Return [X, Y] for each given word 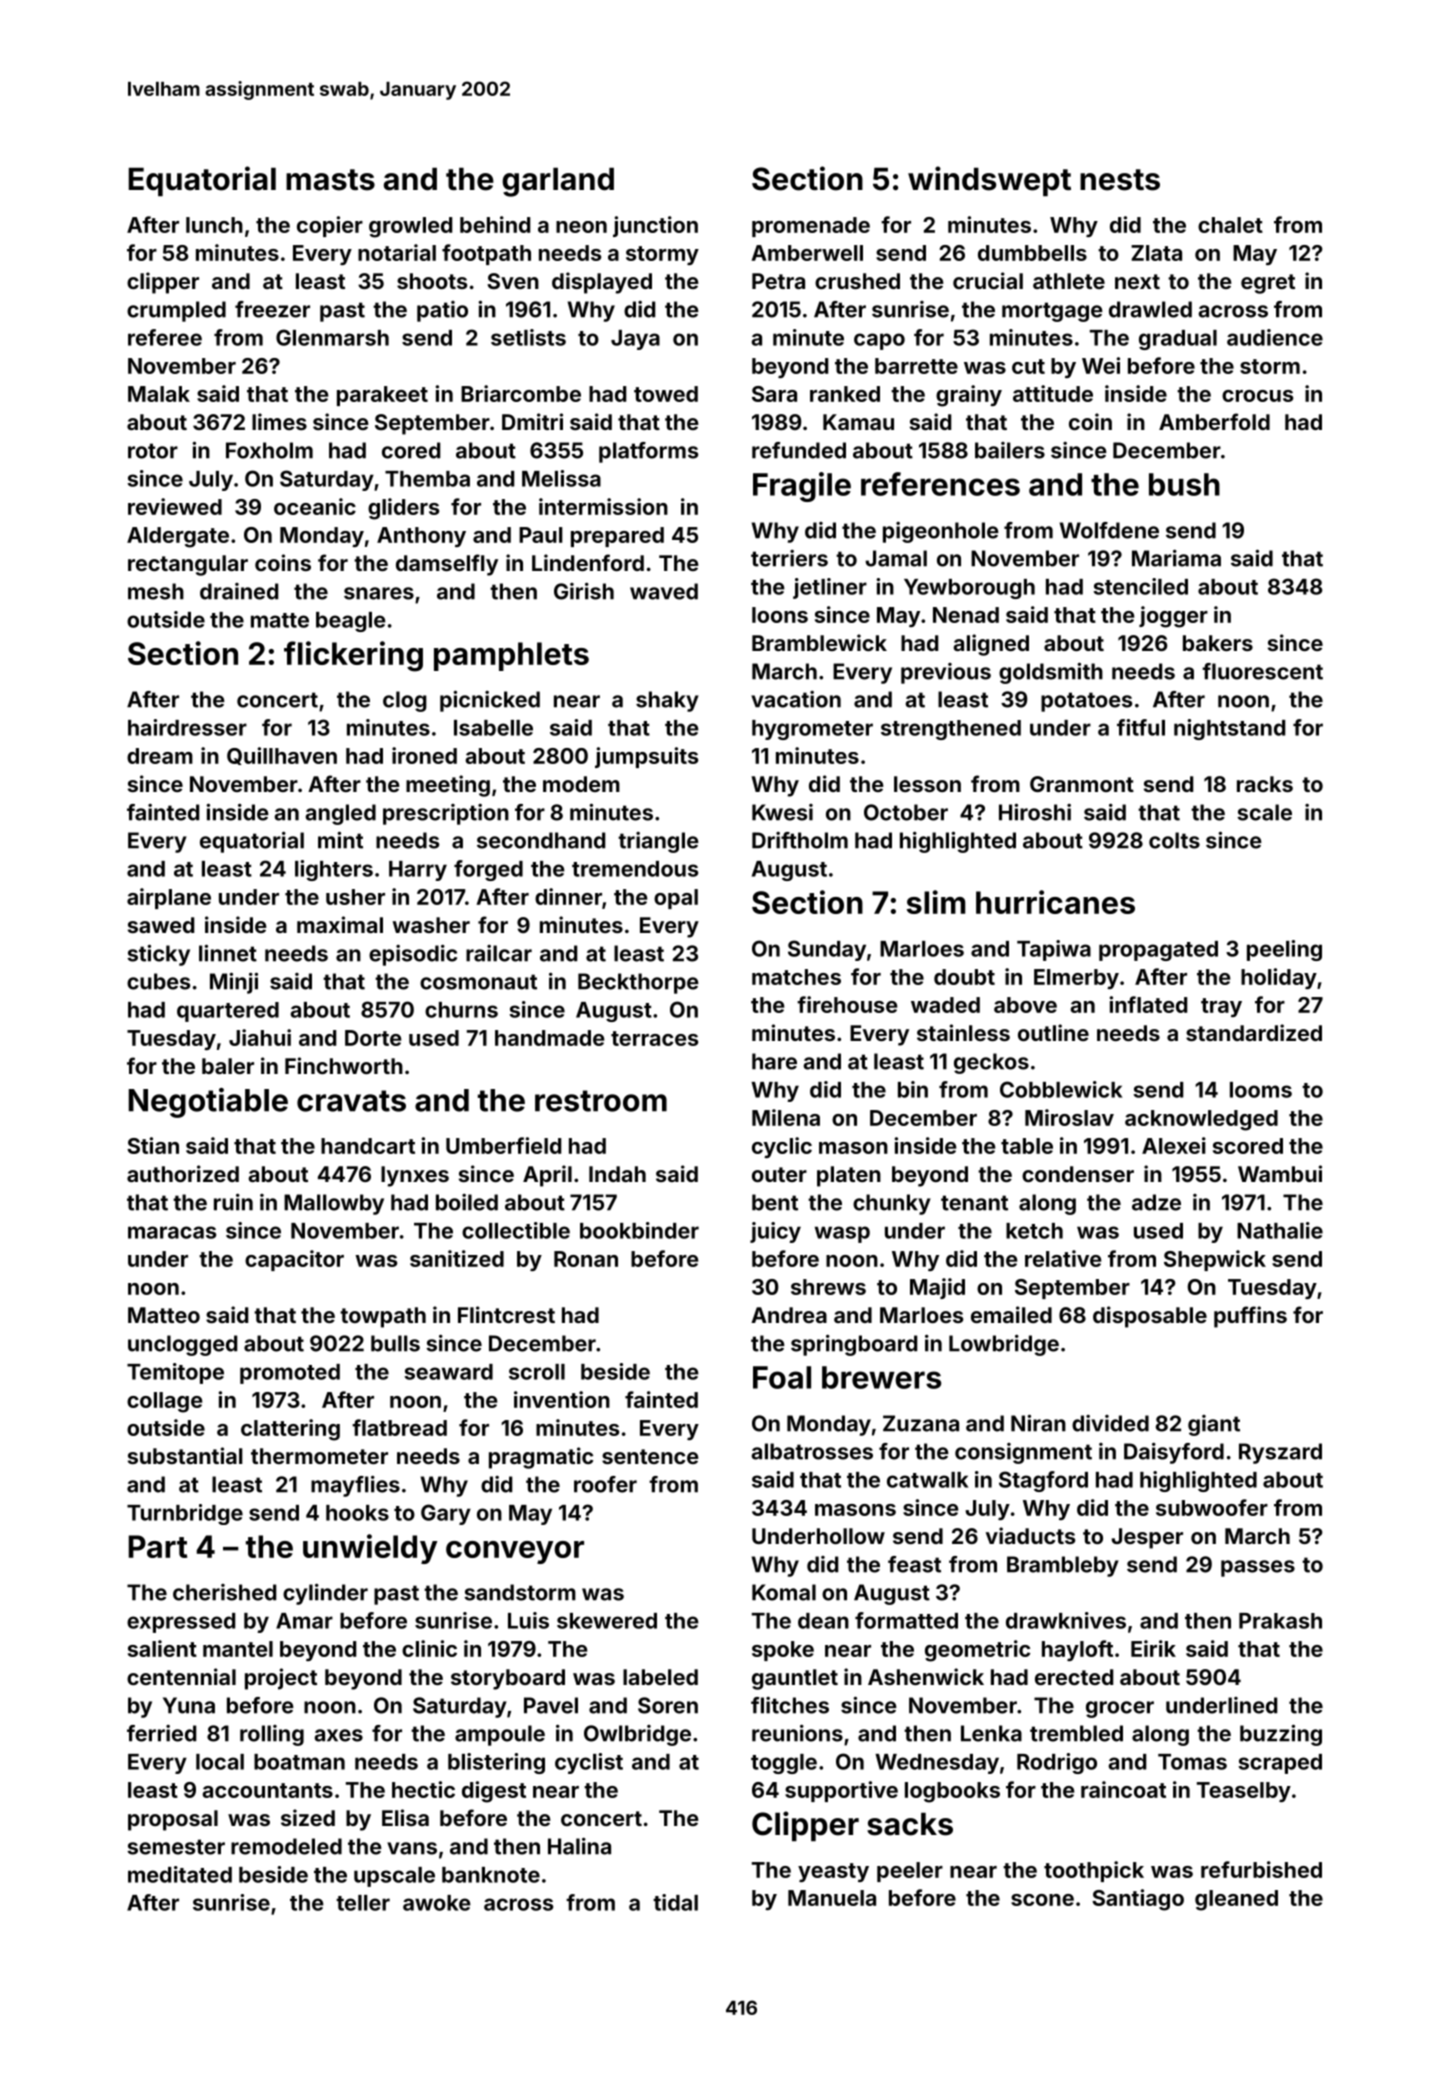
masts [330, 180]
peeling [1284, 950]
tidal [675, 1902]
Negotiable [208, 1103]
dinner [568, 896]
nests [1120, 180]
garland [558, 182]
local [220, 1762]
